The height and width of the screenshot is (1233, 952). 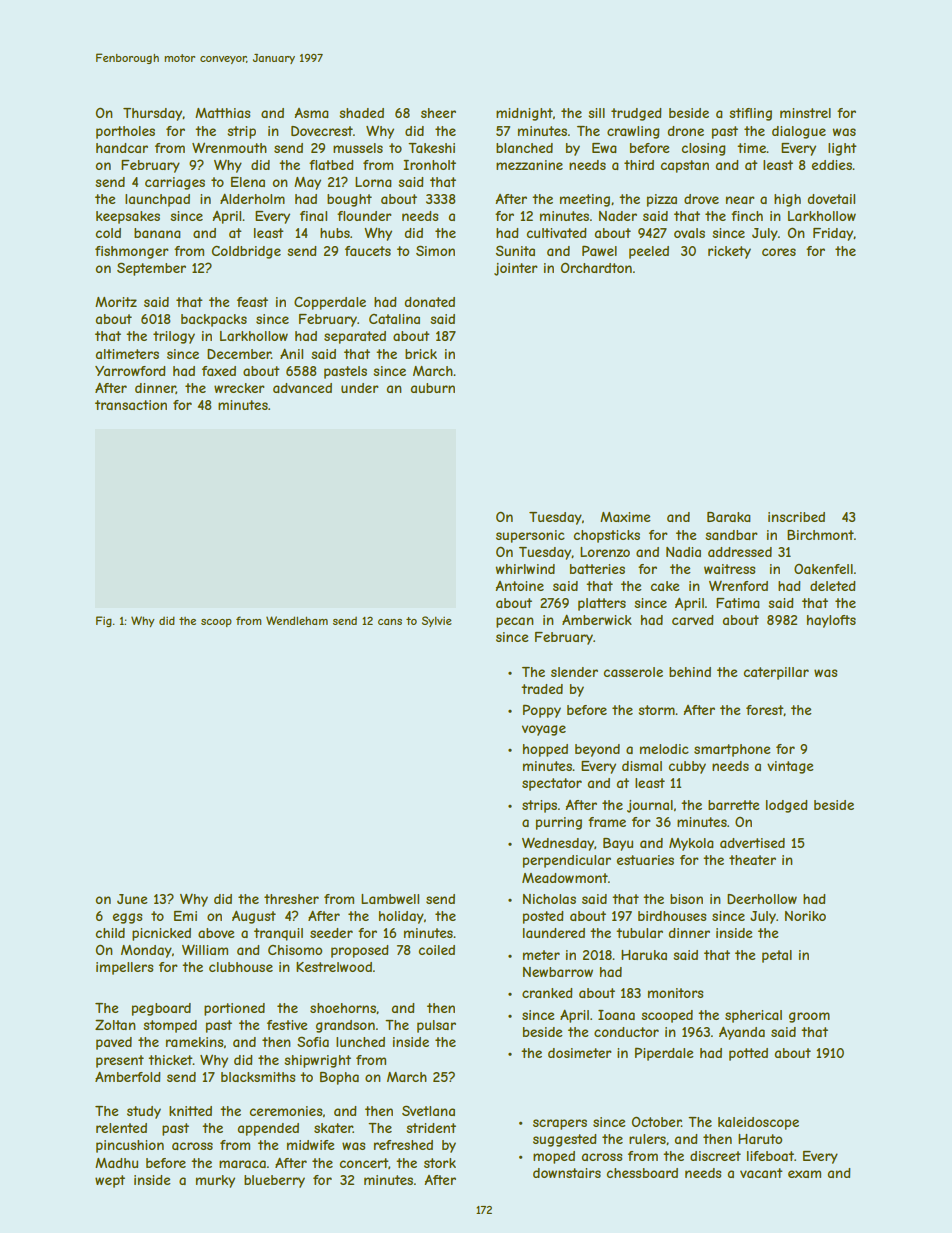 What do you see at coordinates (530, 536) in the screenshot?
I see `supersonic` at bounding box center [530, 536].
